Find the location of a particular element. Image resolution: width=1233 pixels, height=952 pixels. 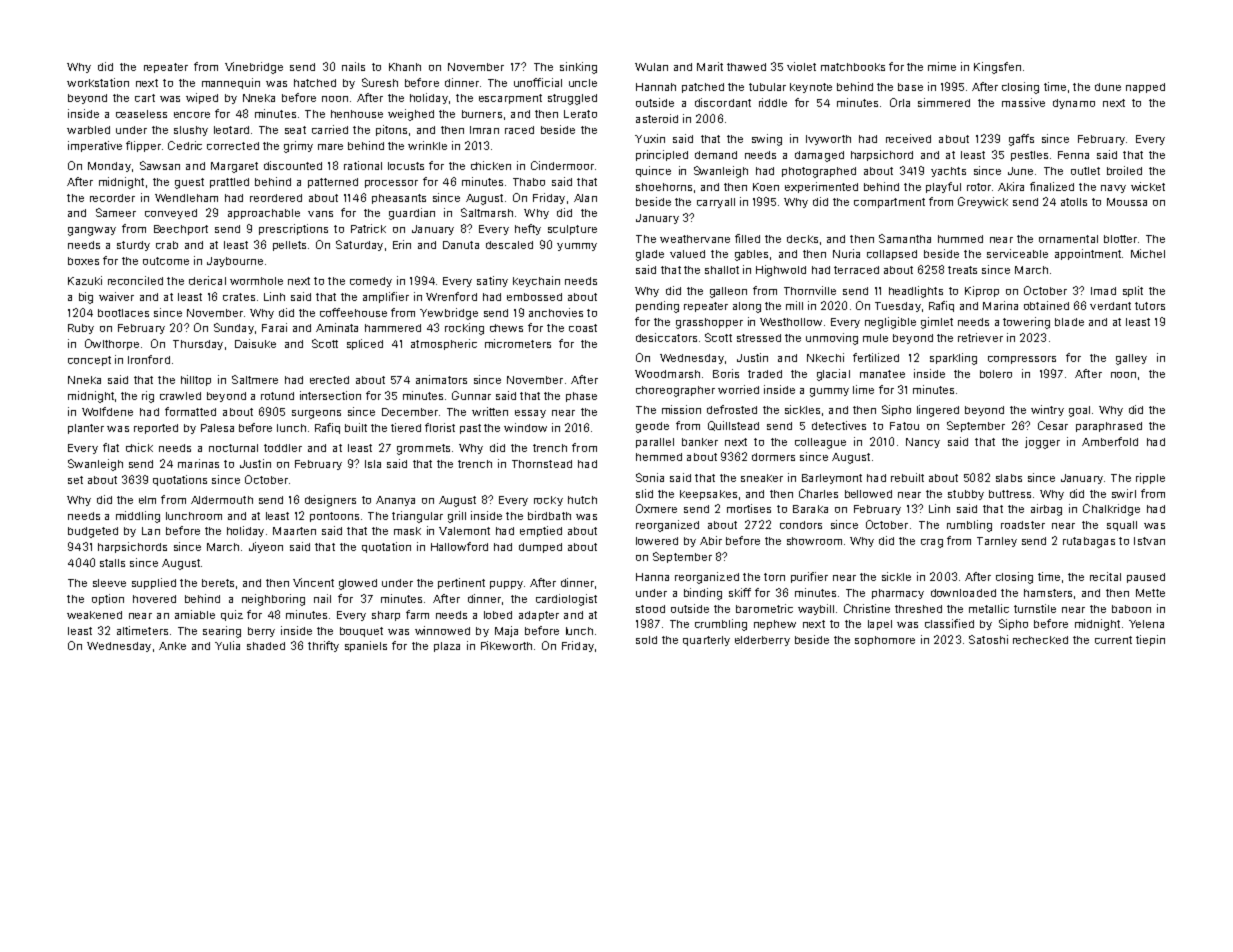

option is located at coordinates (108, 599).
